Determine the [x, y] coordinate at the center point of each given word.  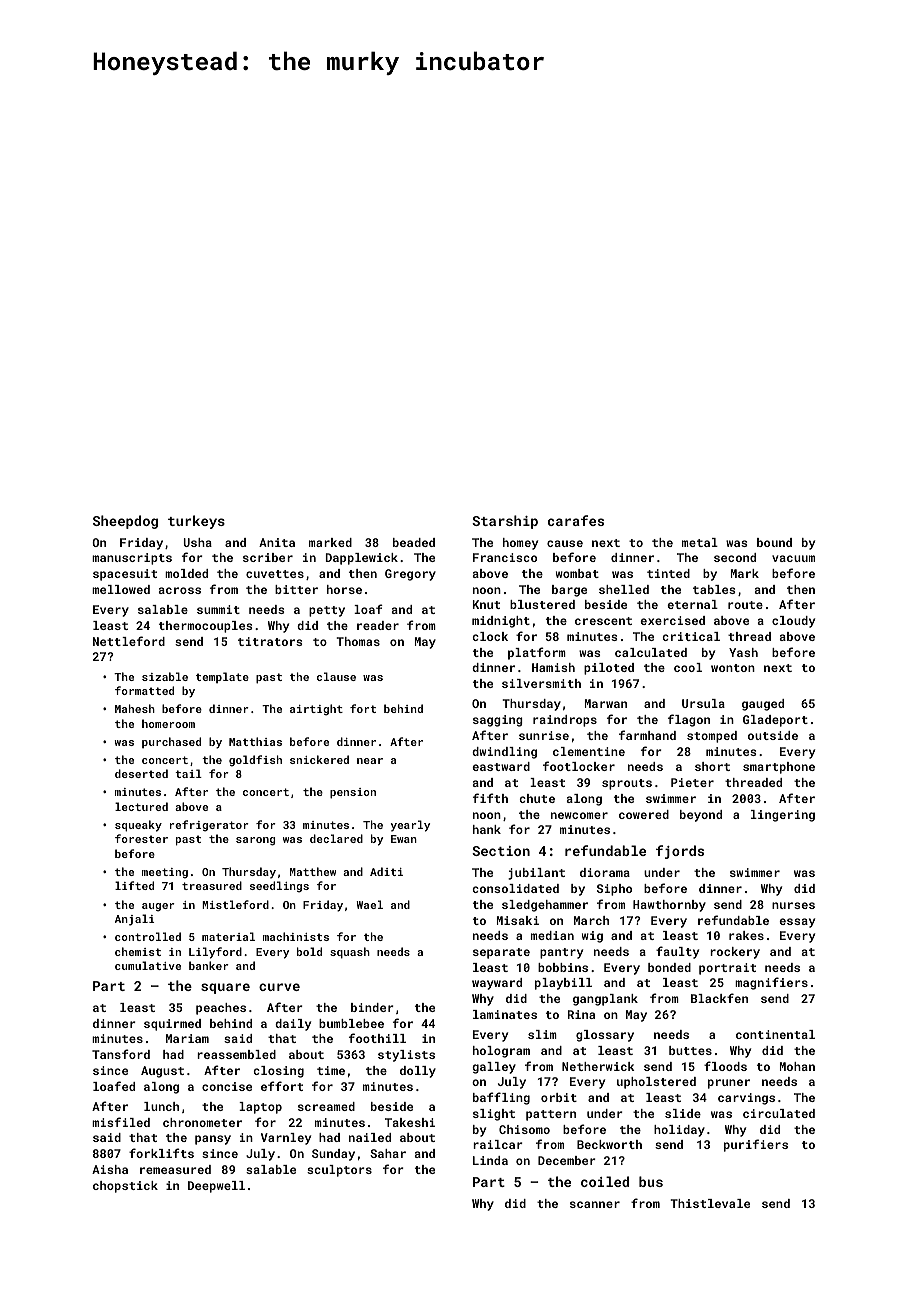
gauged [763, 705]
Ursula [703, 703]
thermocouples [205, 627]
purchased [171, 742]
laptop [260, 1108]
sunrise [544, 735]
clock [490, 636]
